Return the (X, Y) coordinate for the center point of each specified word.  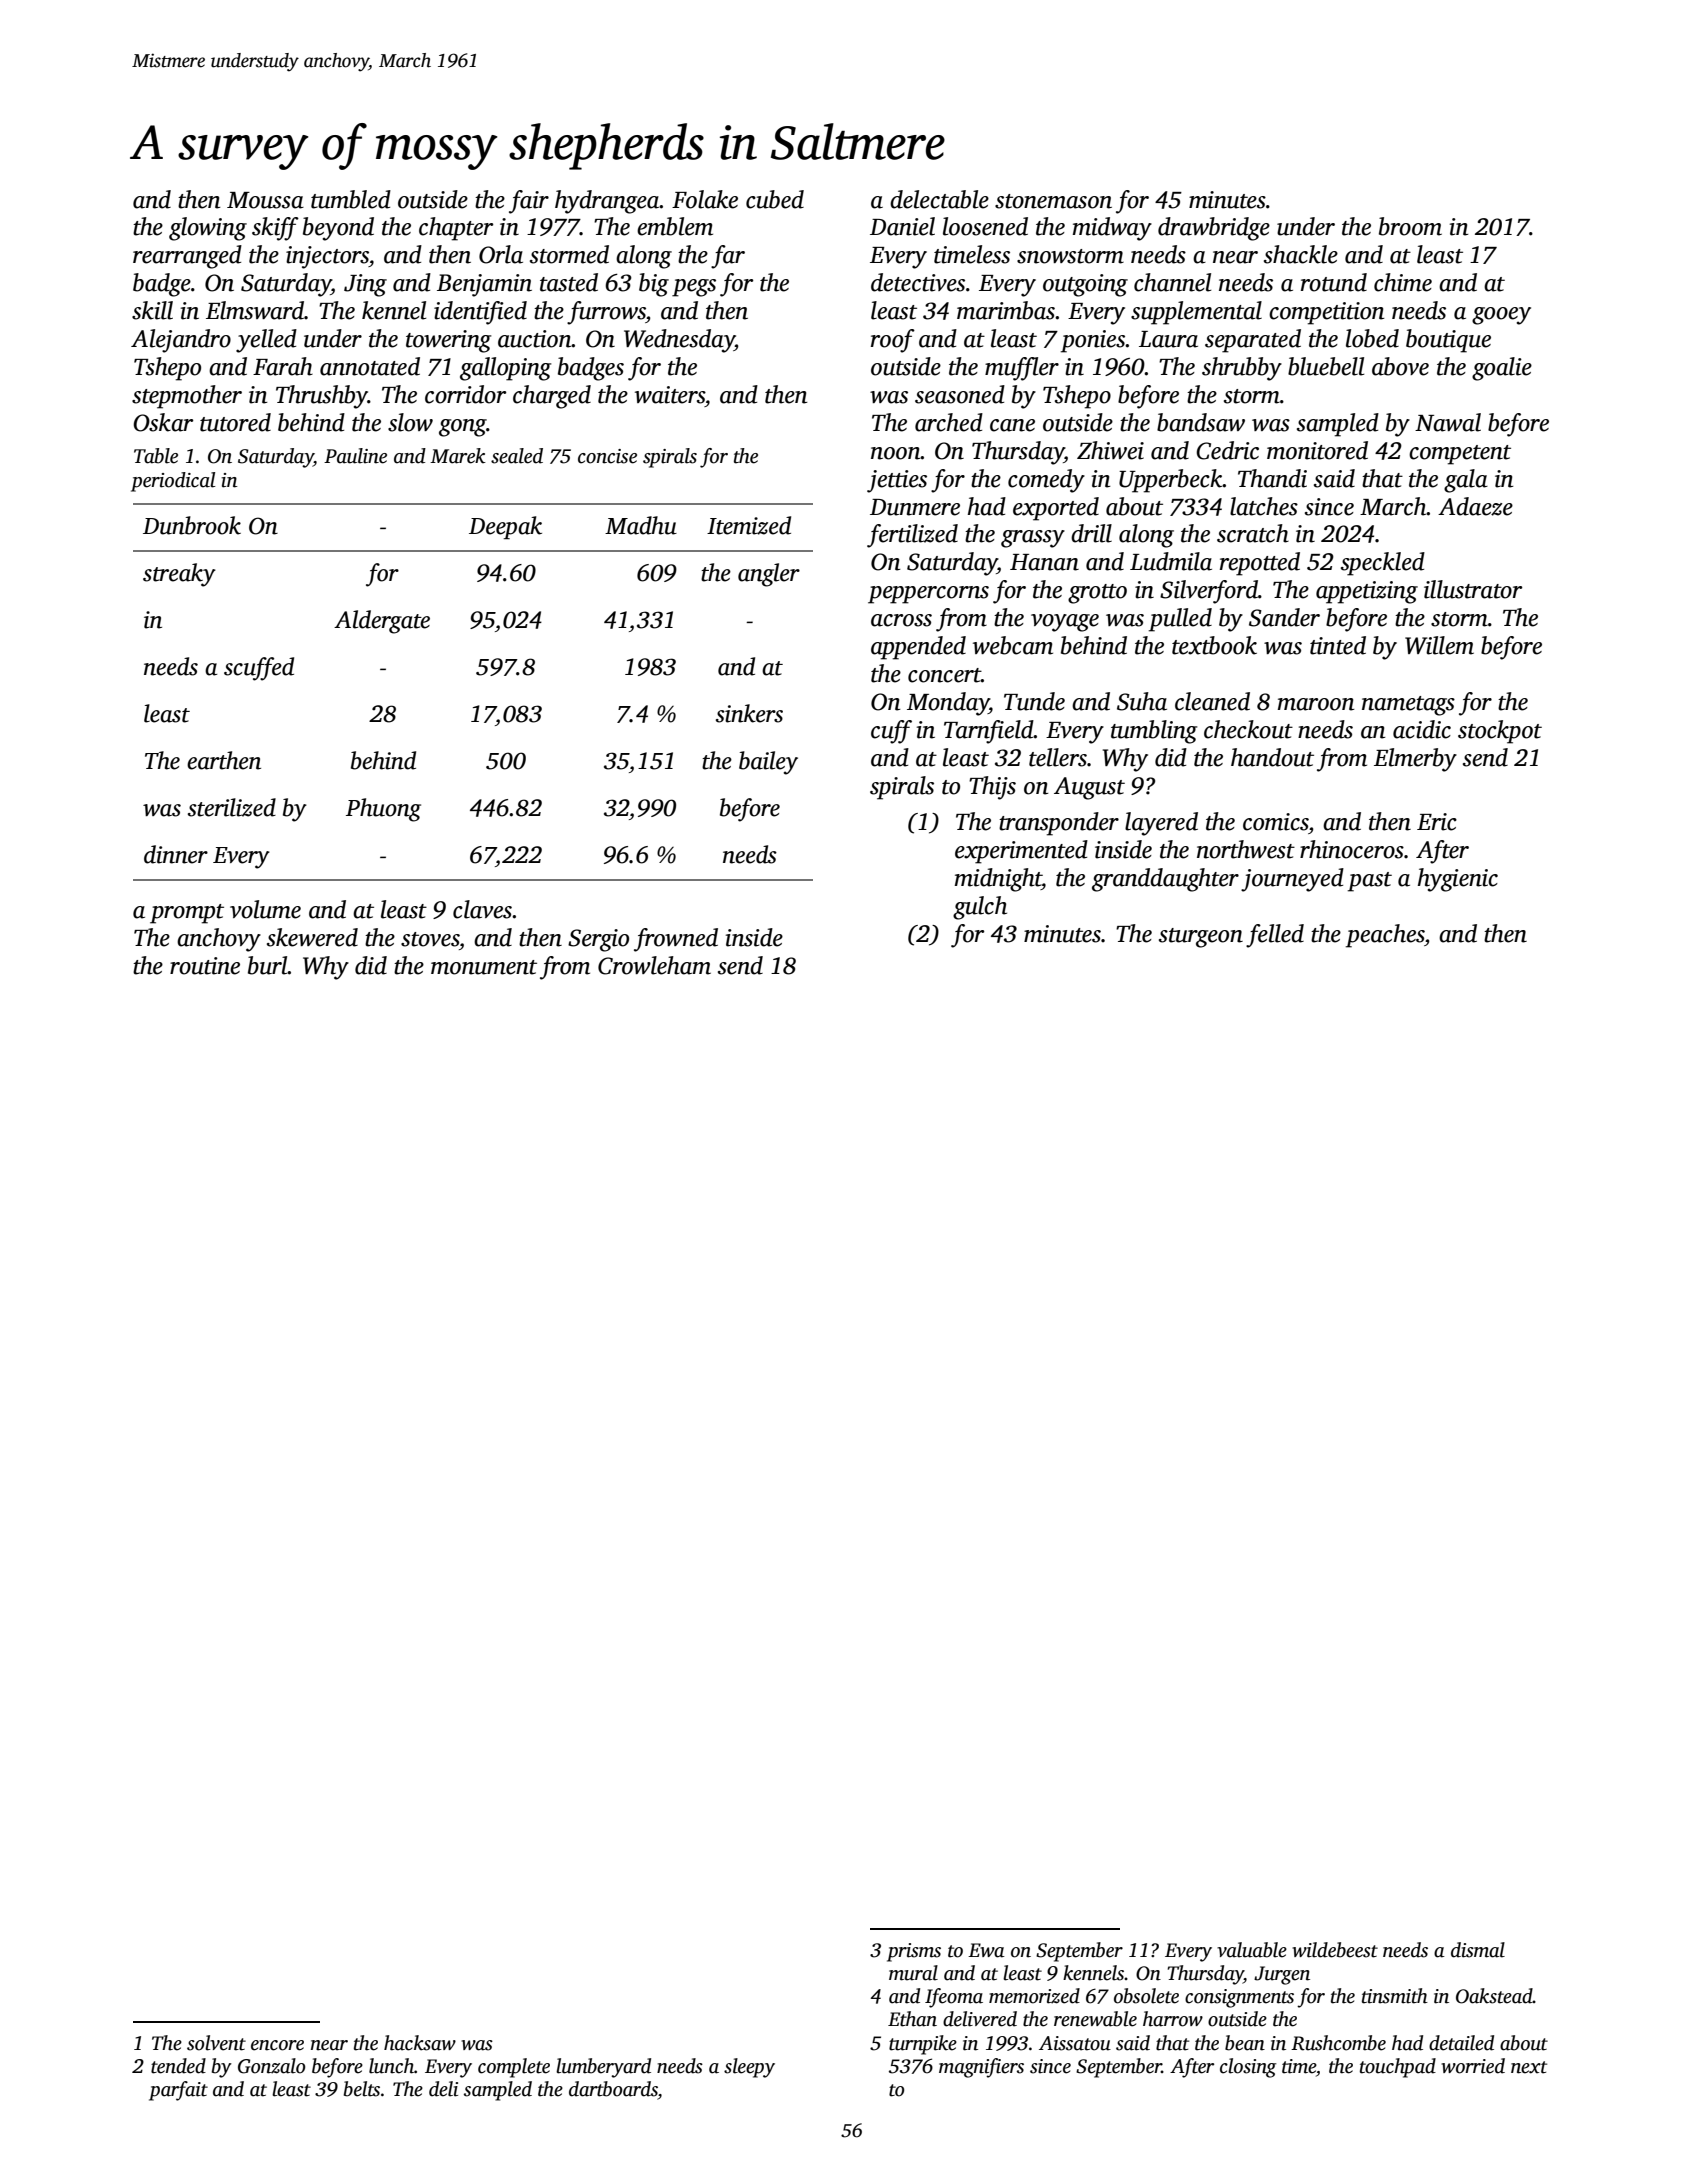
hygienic (1458, 880)
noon (896, 453)
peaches (1385, 936)
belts (362, 2089)
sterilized (232, 807)
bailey (768, 763)
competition (1326, 313)
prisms (914, 1952)
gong (463, 428)
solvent (216, 2043)
